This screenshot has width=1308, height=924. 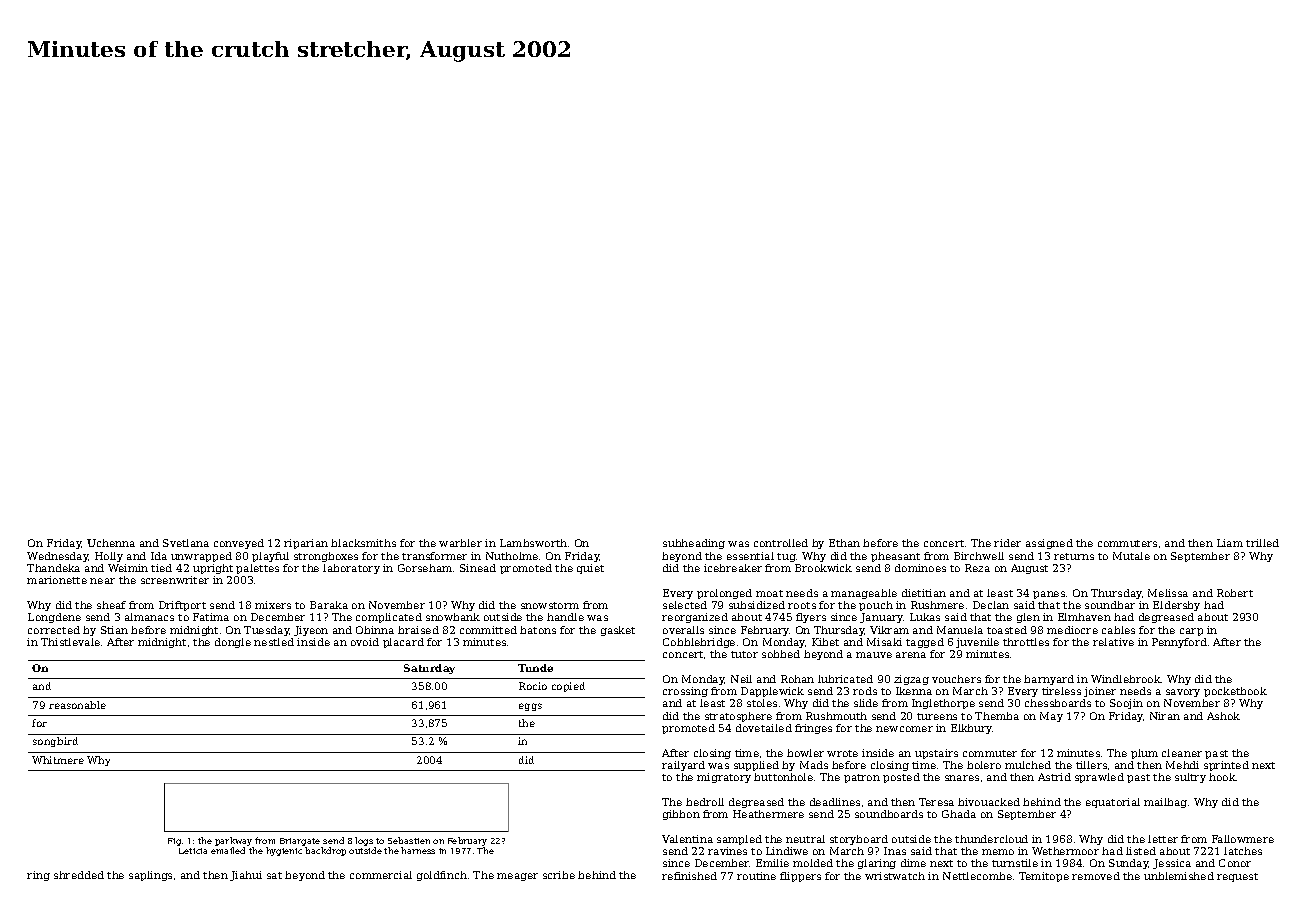 I want to click on controlled, so click(x=781, y=543).
